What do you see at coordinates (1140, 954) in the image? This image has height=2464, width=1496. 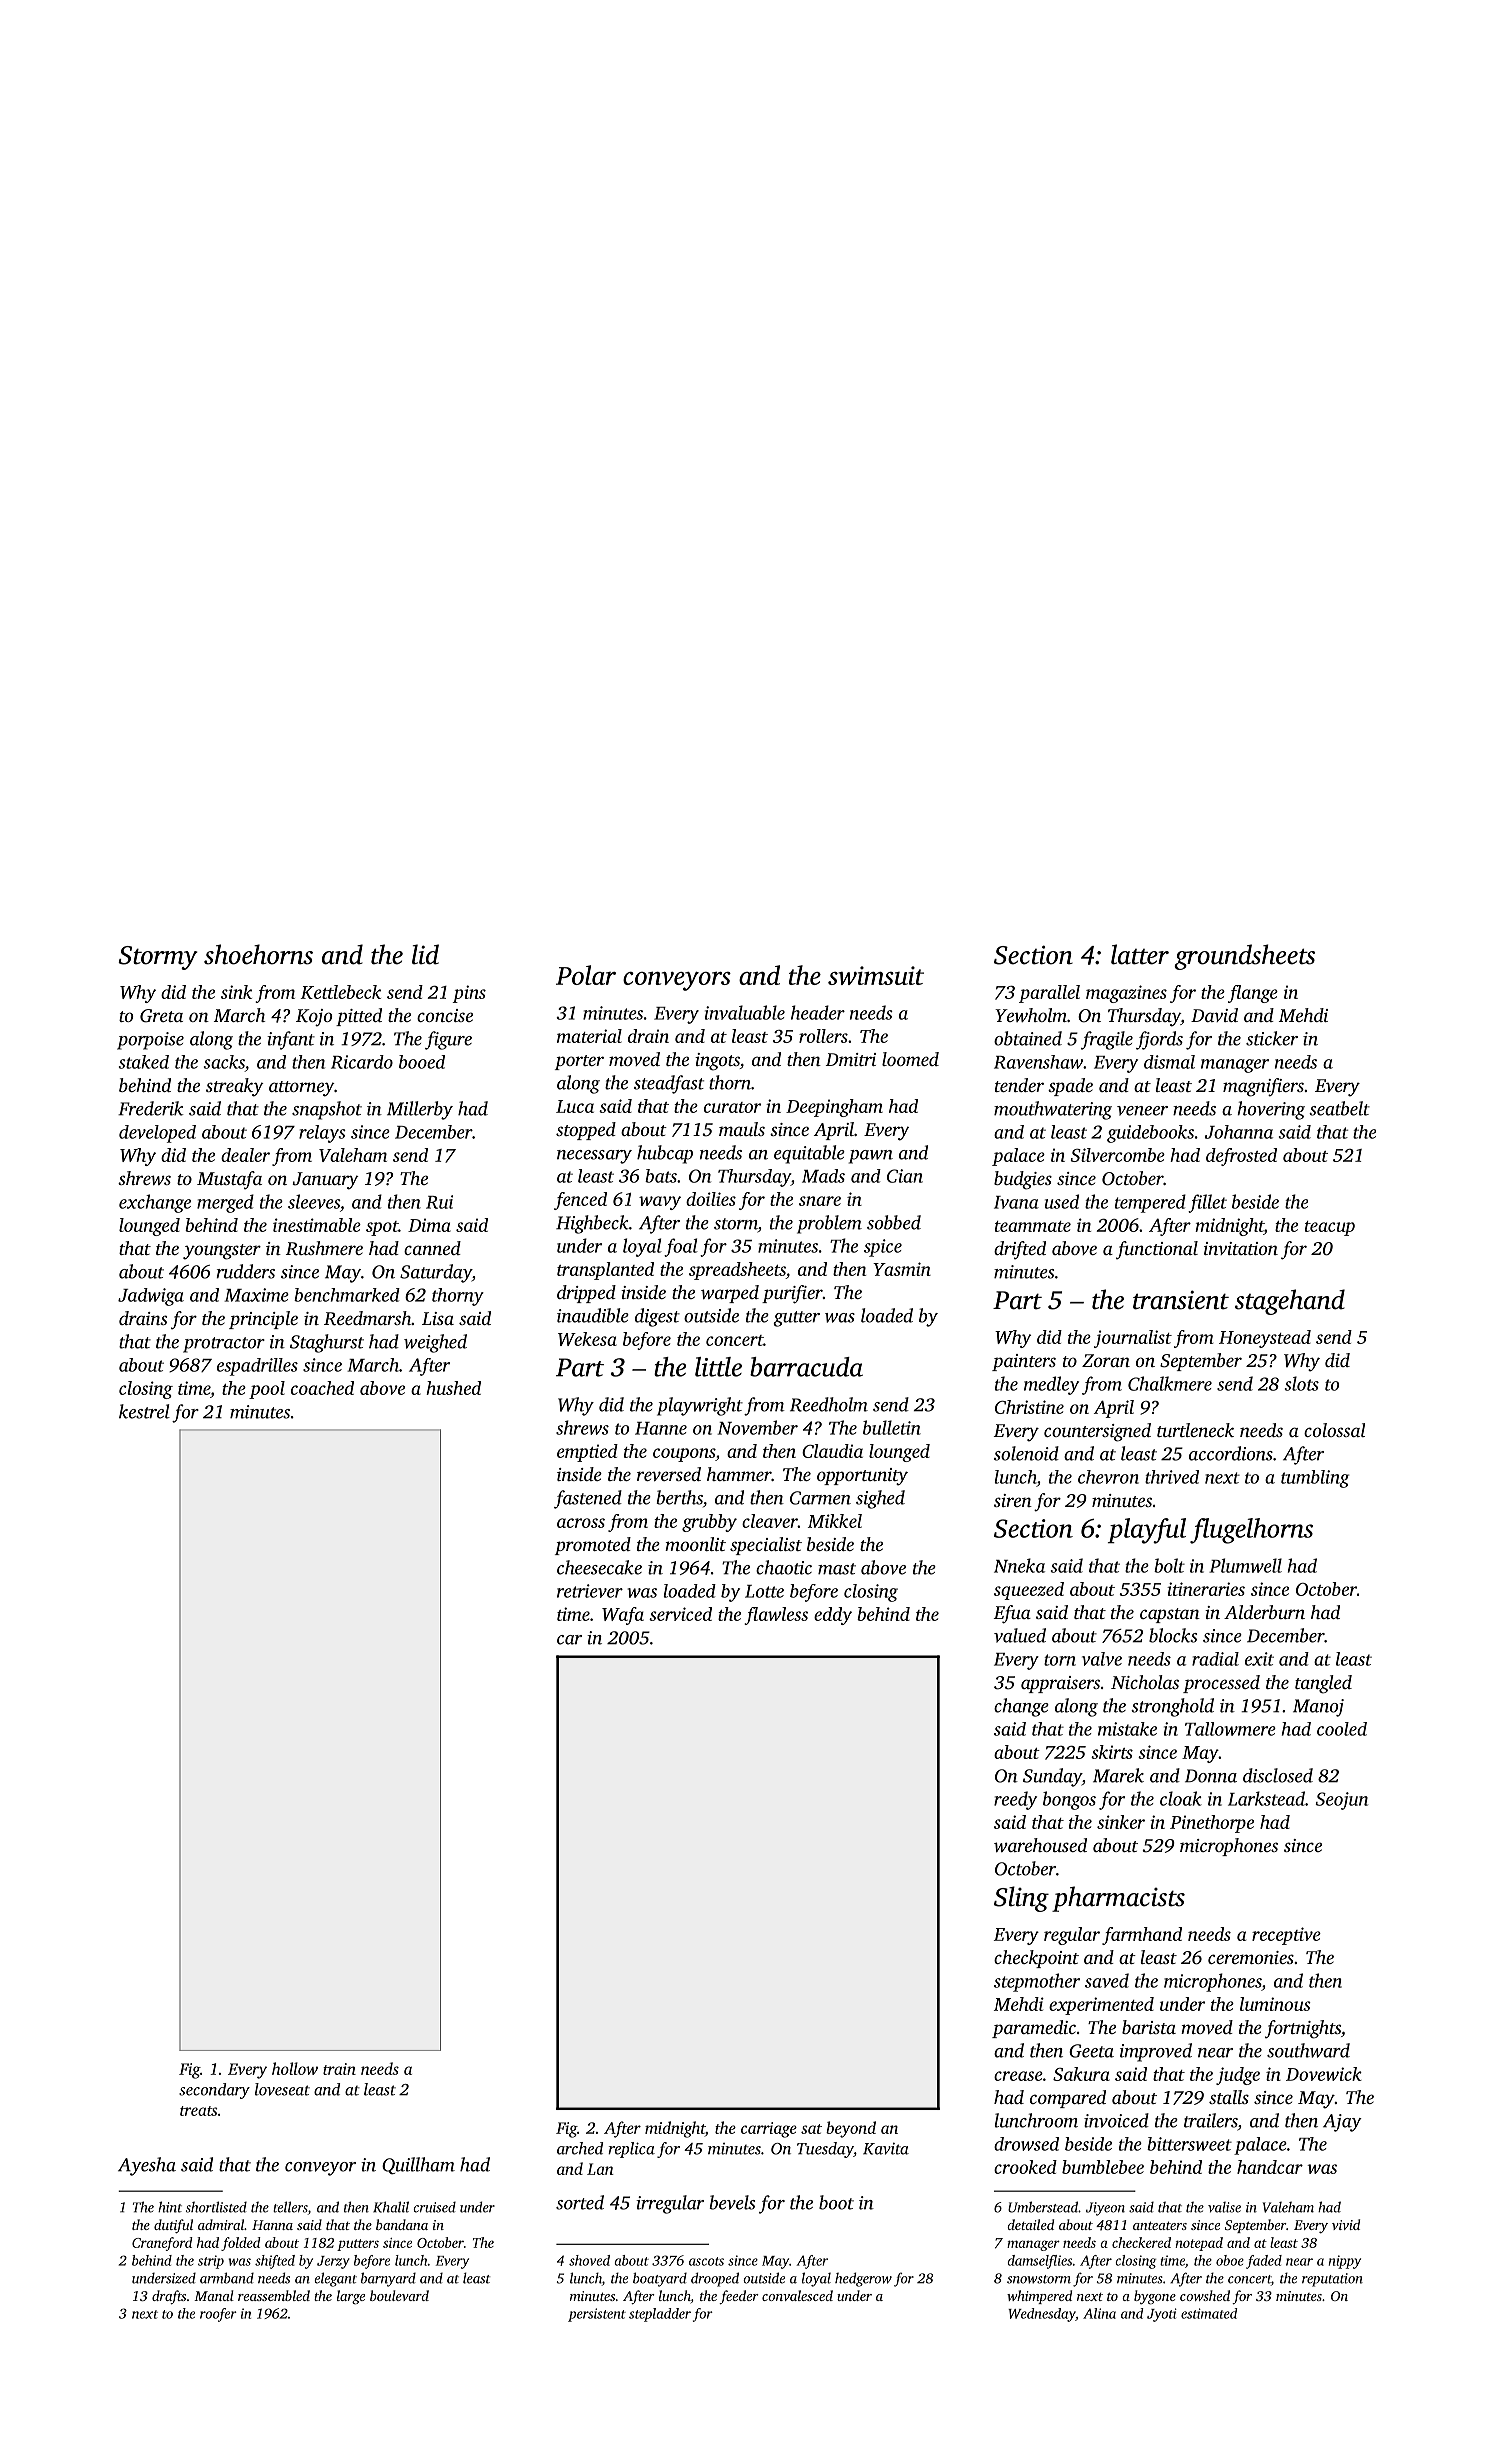 I see `latter` at bounding box center [1140, 954].
